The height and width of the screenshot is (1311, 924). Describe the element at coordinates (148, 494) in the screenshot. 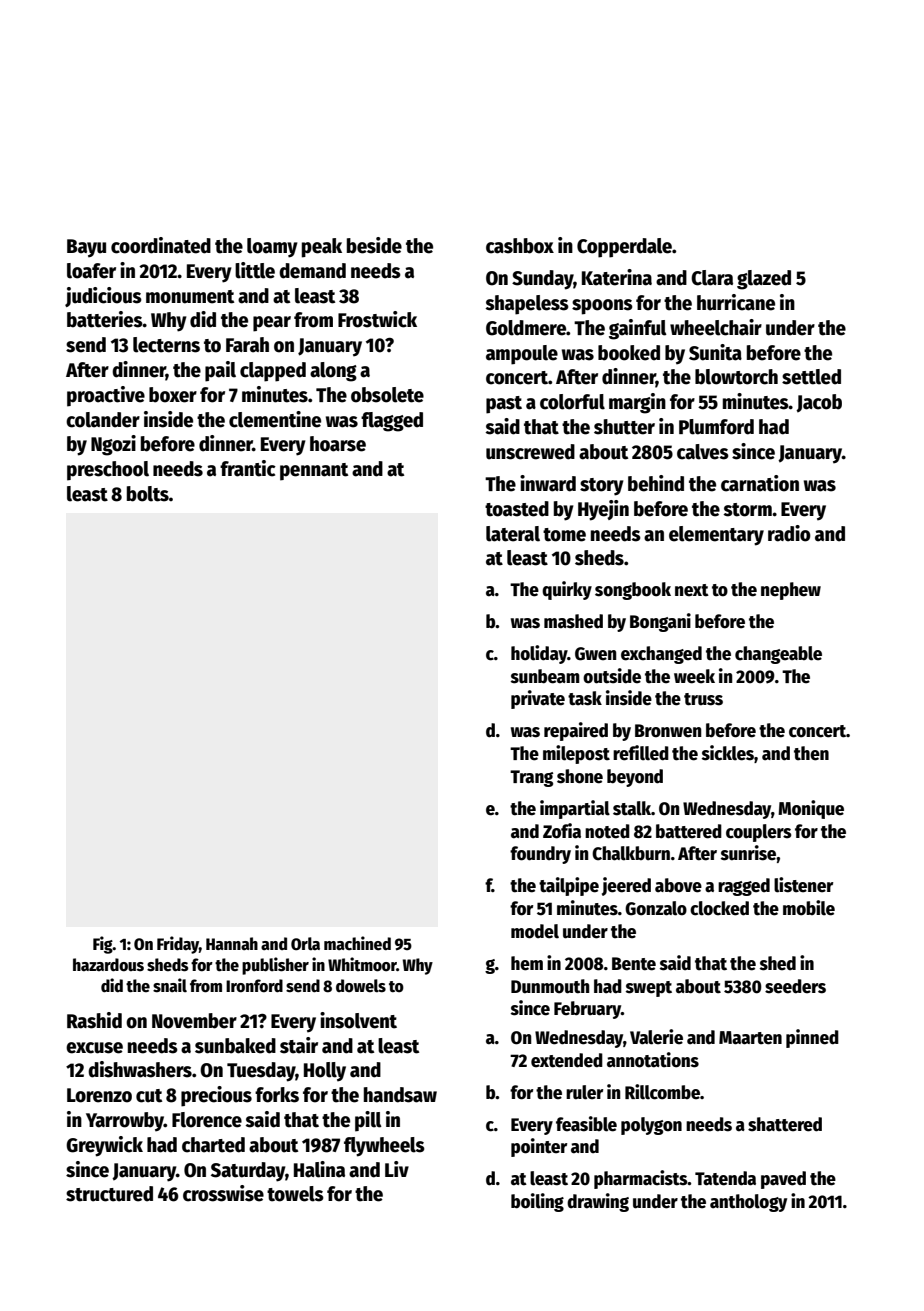

I see `bolts` at that location.
